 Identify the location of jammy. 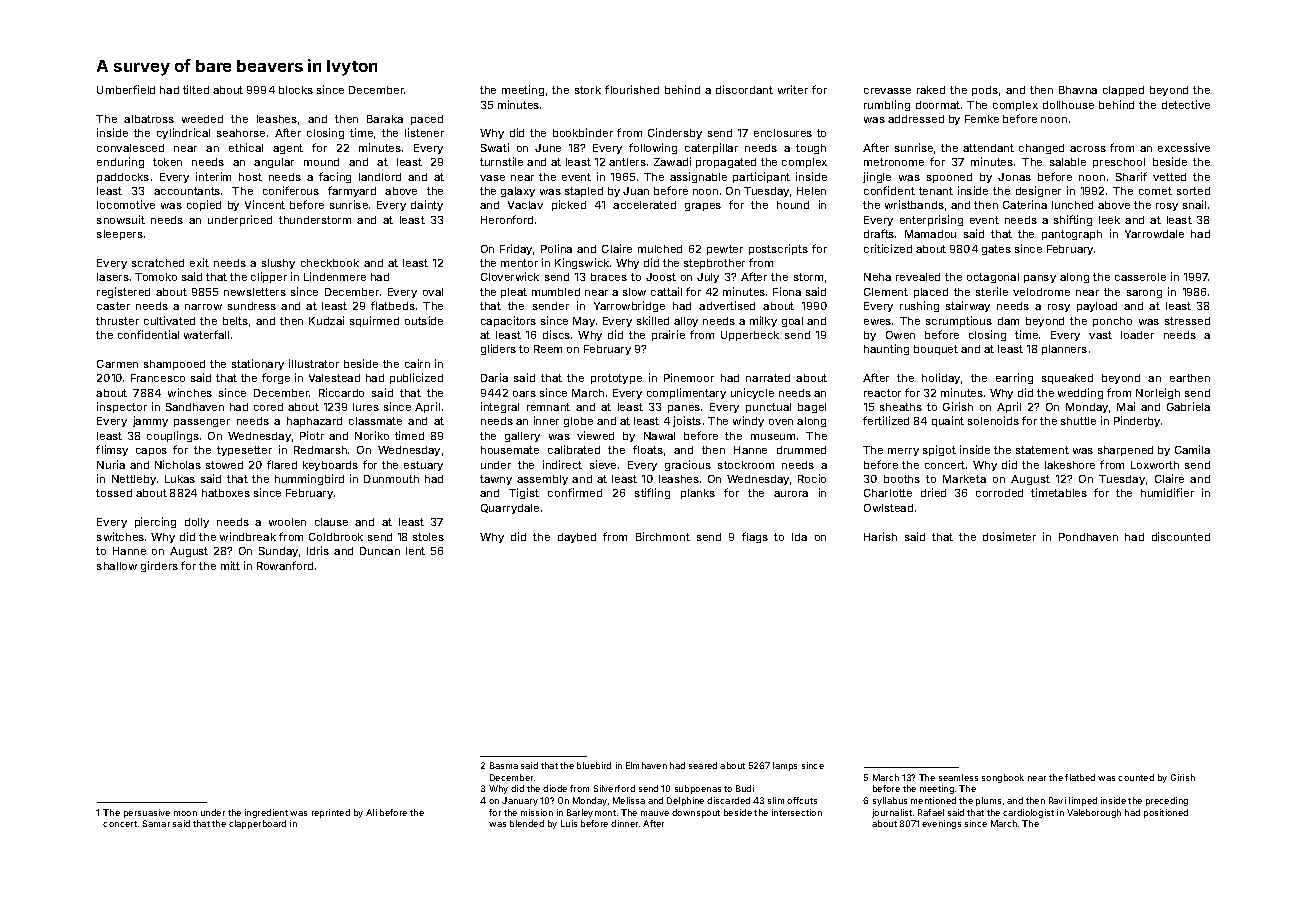
(150, 421).
